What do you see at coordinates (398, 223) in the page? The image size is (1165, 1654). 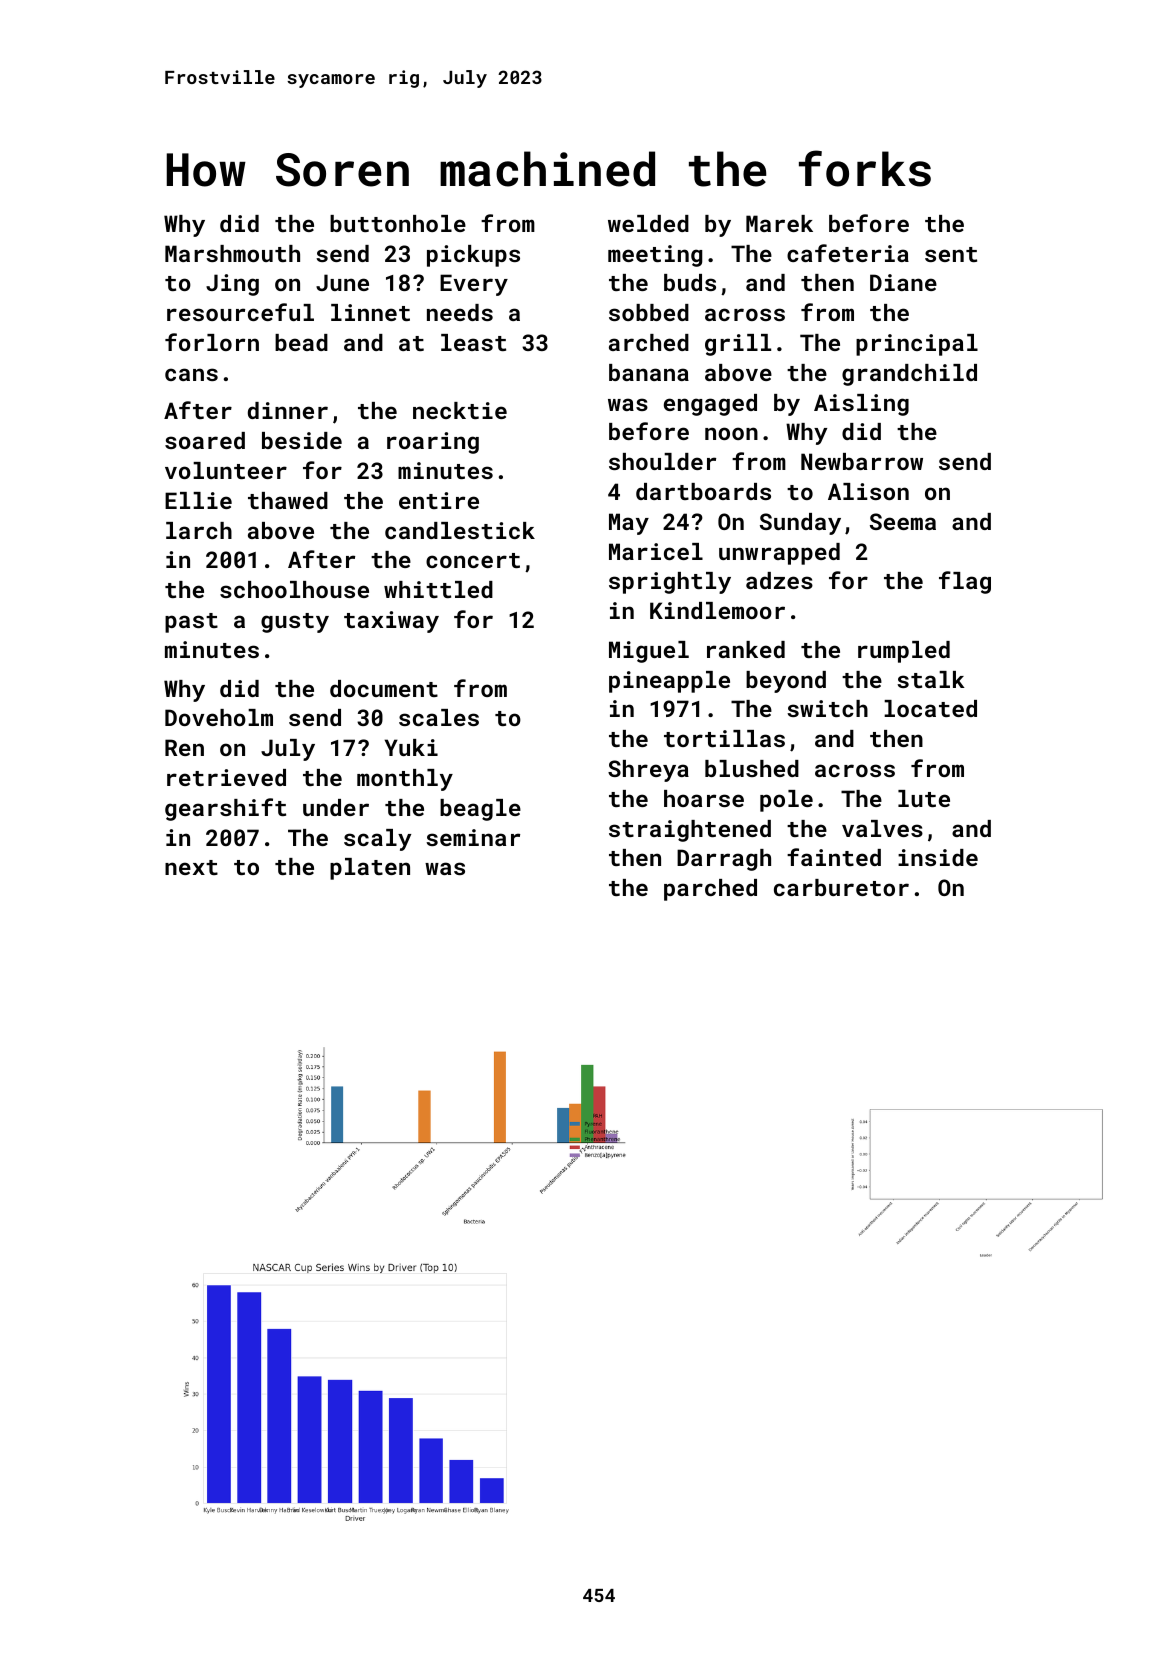 I see `buttonhole` at bounding box center [398, 223].
